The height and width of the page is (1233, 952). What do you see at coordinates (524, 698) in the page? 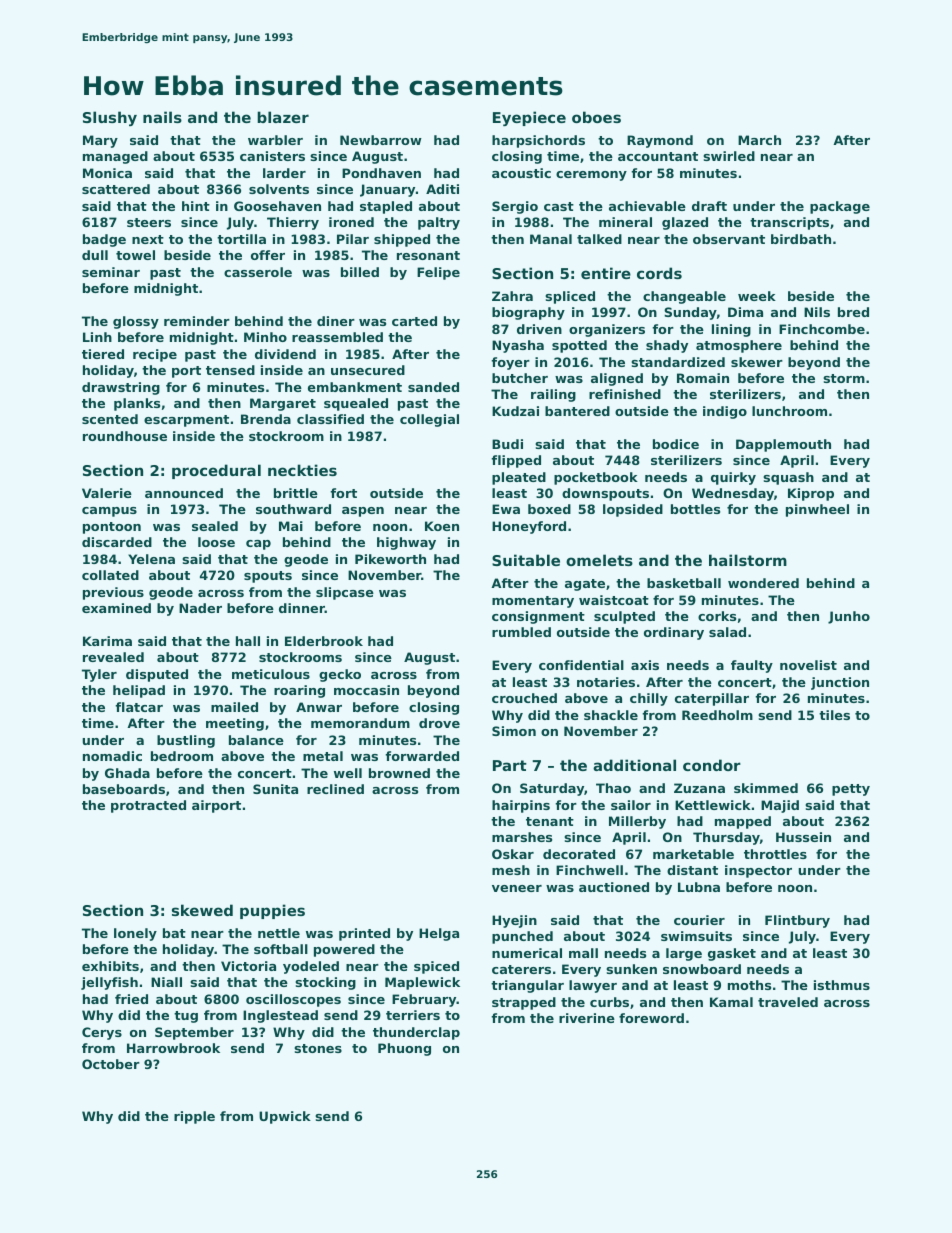
I see `crouched` at bounding box center [524, 698].
